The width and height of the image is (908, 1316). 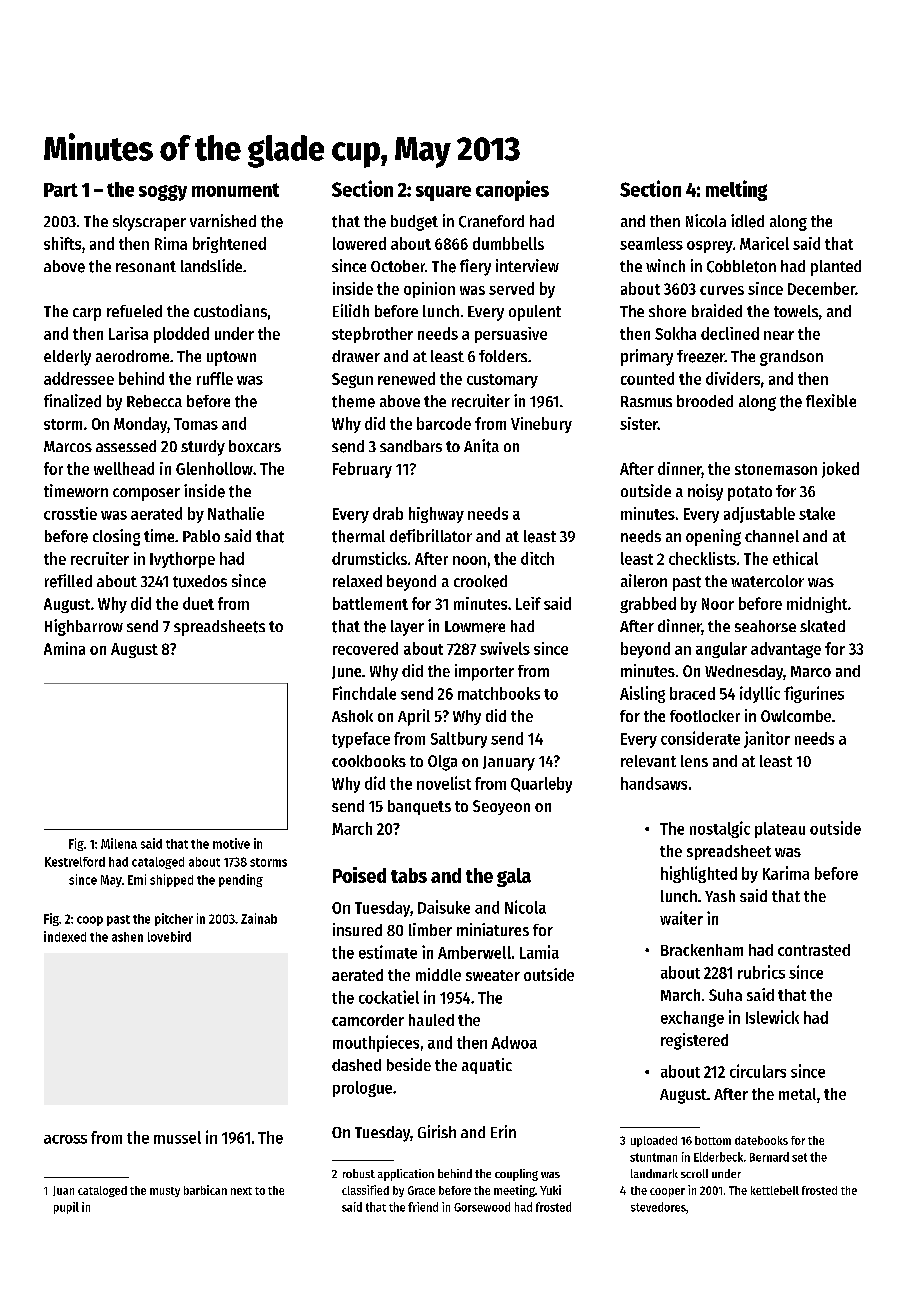 What do you see at coordinates (241, 1191) in the image?
I see `next` at bounding box center [241, 1191].
